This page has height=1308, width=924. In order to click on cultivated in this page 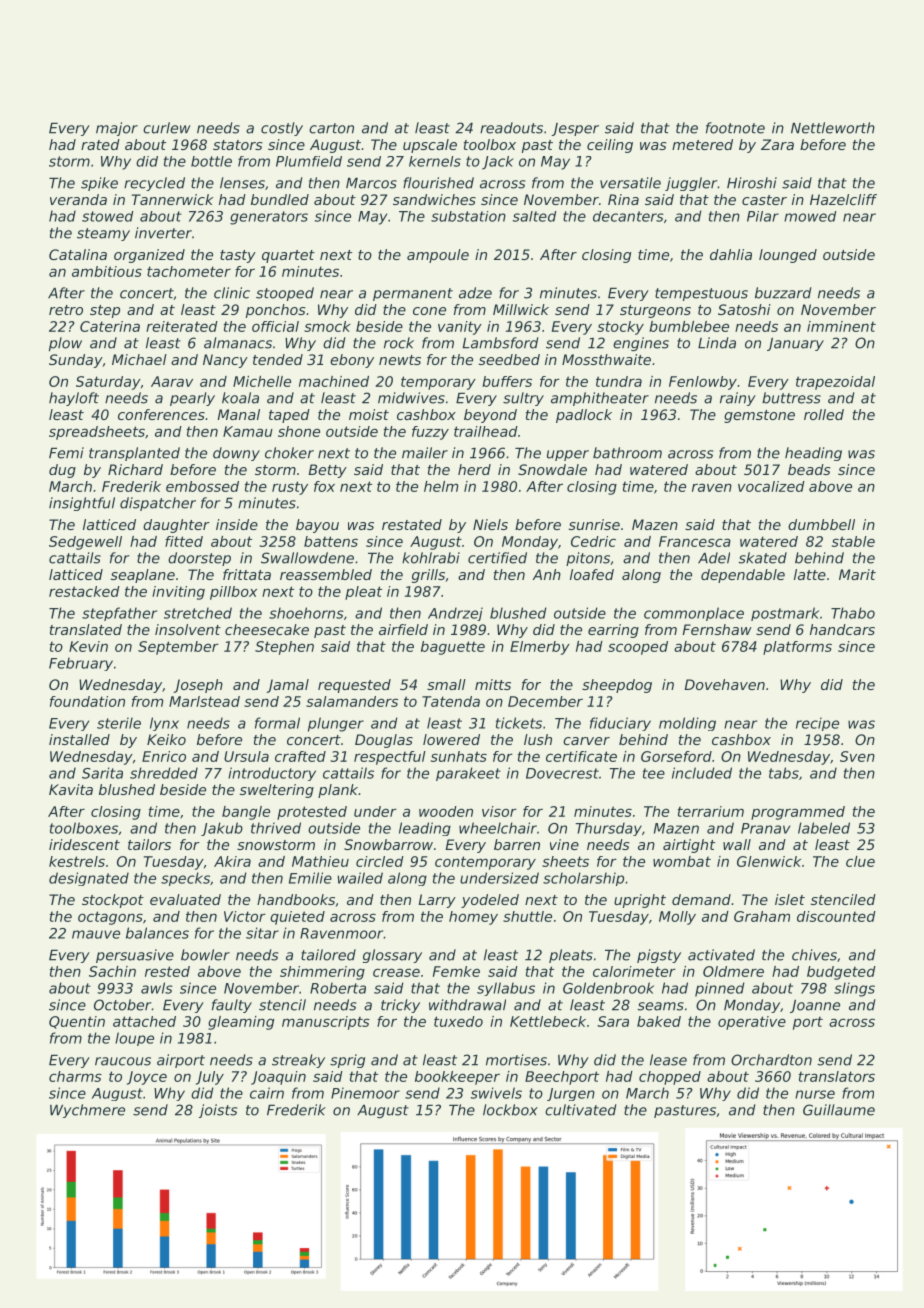, I will do `click(580, 1110)`.
